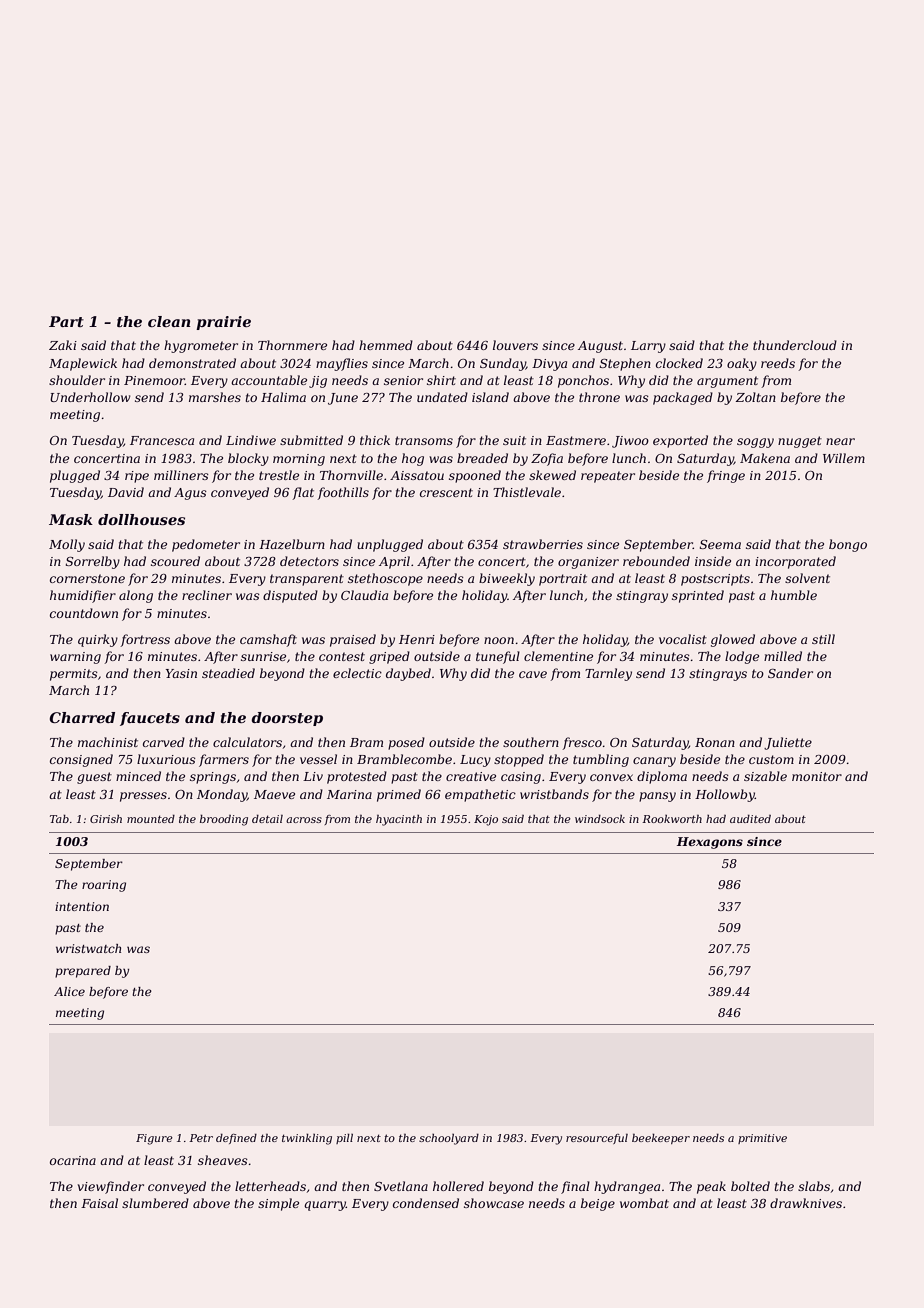  What do you see at coordinates (742, 657) in the document?
I see `lodge` at bounding box center [742, 657].
